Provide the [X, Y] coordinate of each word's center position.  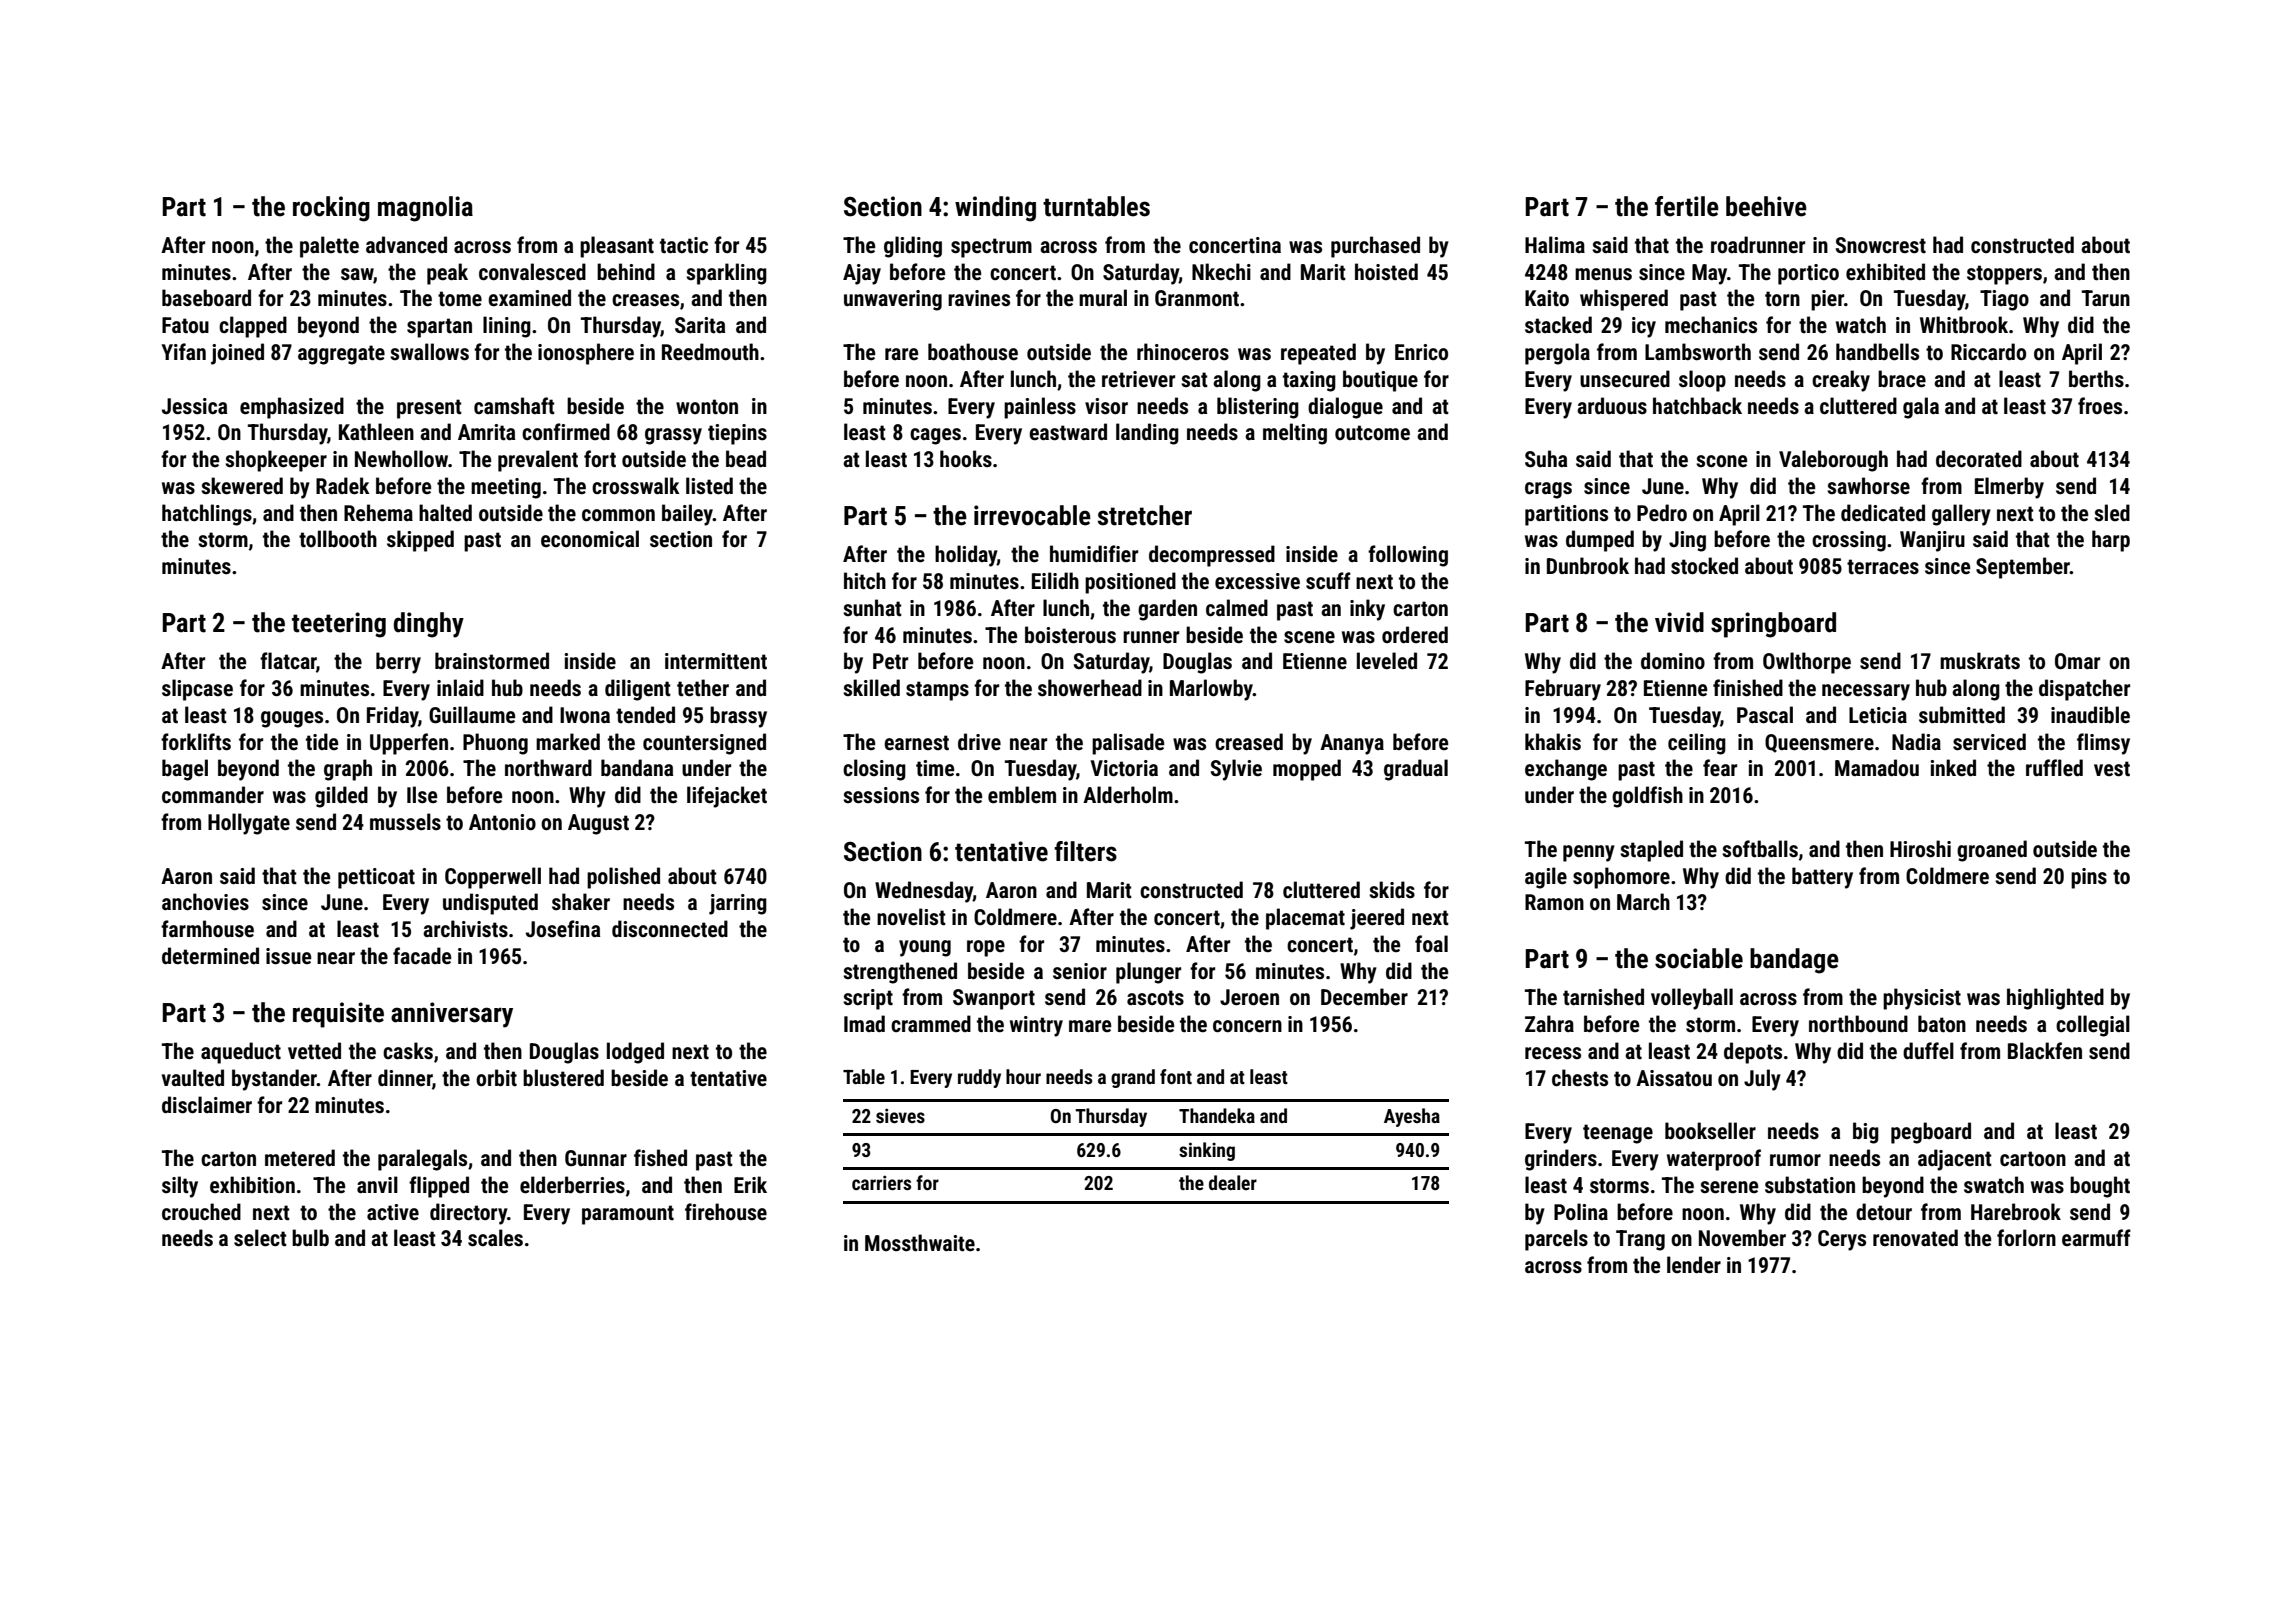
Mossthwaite [920, 1243]
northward [548, 768]
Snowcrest [1881, 245]
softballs [1760, 849]
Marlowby [1211, 690]
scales [495, 1238]
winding [995, 209]
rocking [331, 209]
